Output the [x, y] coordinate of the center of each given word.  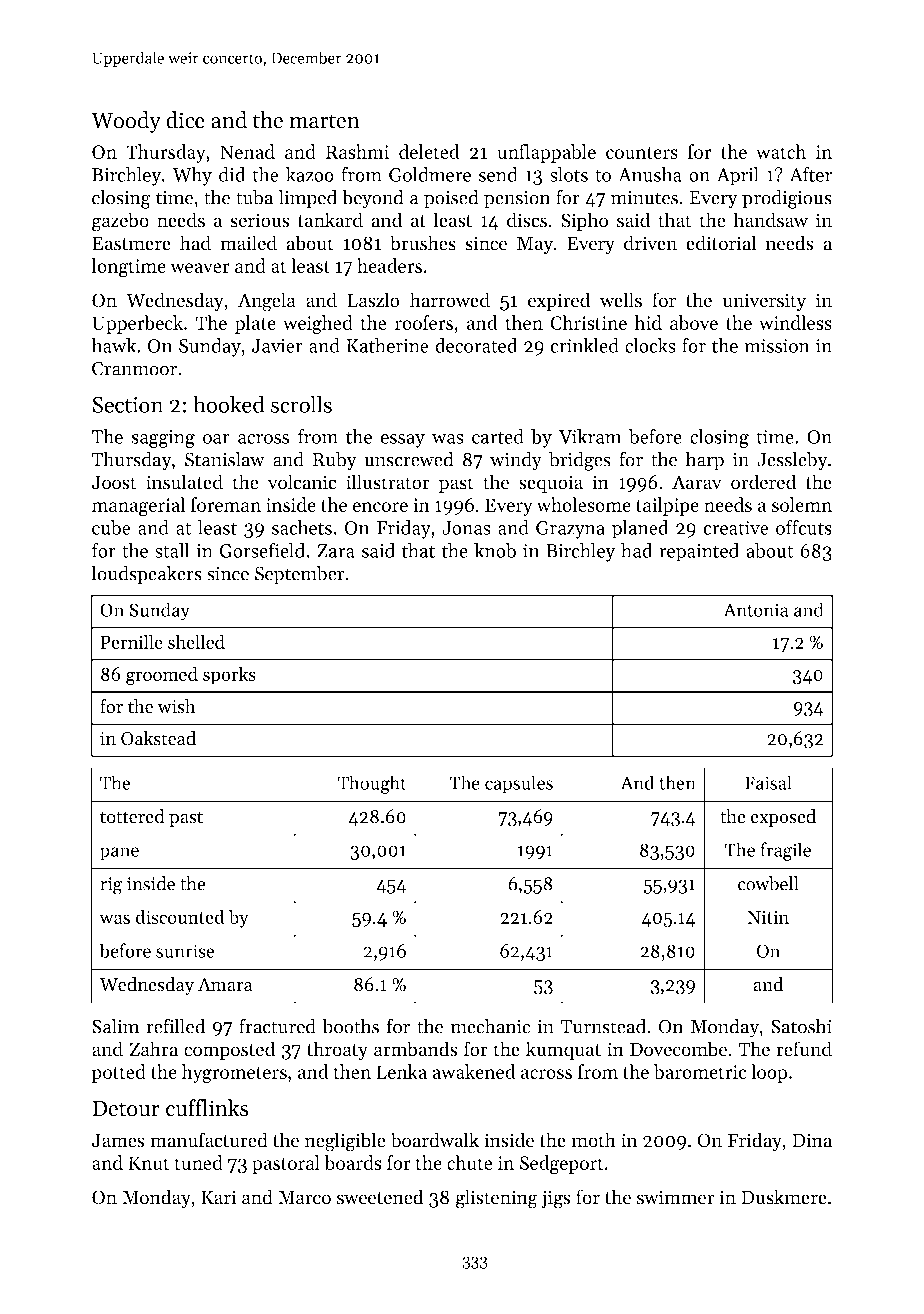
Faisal [768, 782]
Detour [126, 1108]
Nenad [247, 151]
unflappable [546, 153]
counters [642, 153]
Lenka [402, 1071]
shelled [196, 641]
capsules [519, 784]
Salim [115, 1026]
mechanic [490, 1026]
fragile [786, 851]
